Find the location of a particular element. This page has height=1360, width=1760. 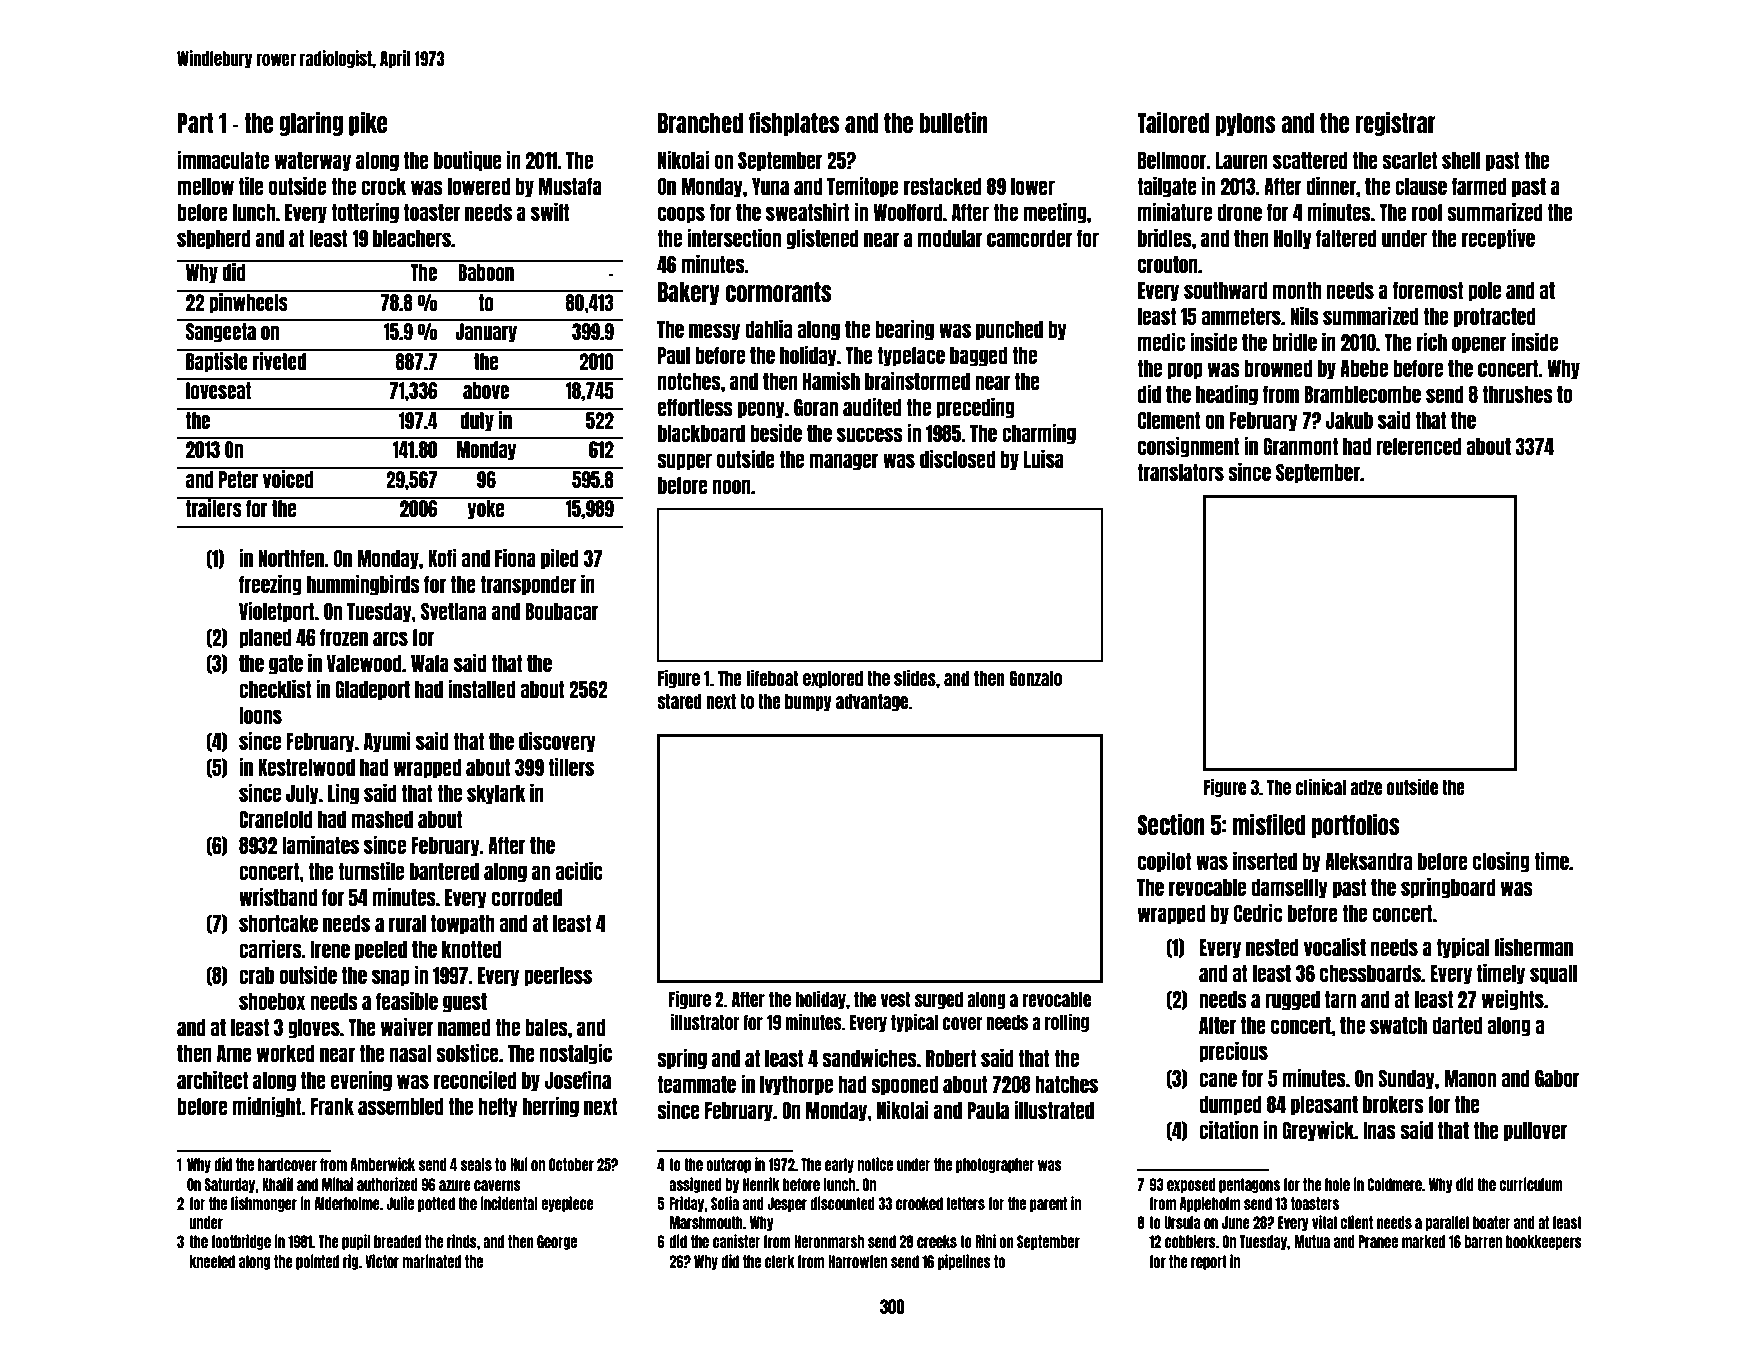

fishplates is located at coordinates (794, 123).
